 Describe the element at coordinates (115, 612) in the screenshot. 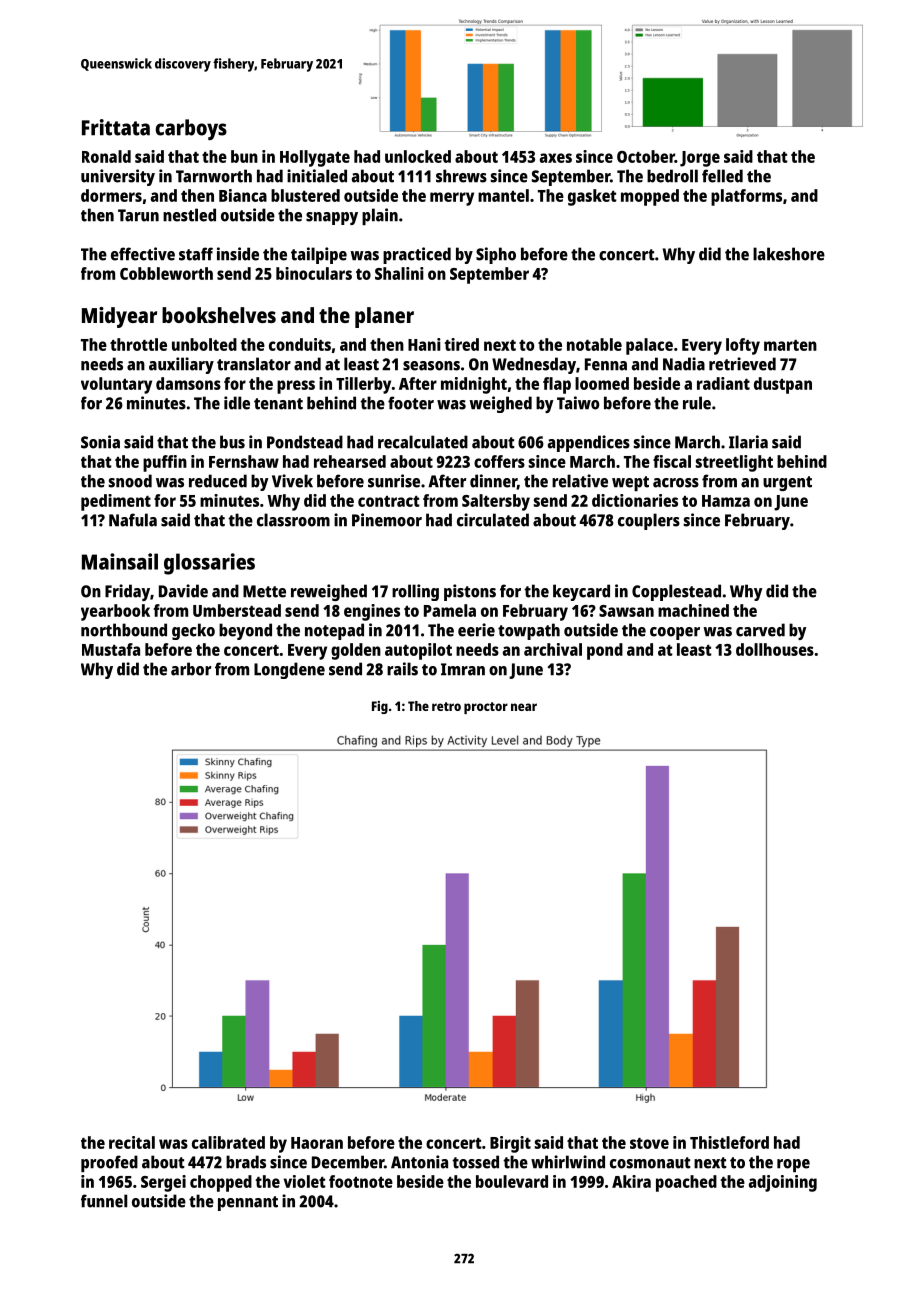

I see `yearbook` at that location.
